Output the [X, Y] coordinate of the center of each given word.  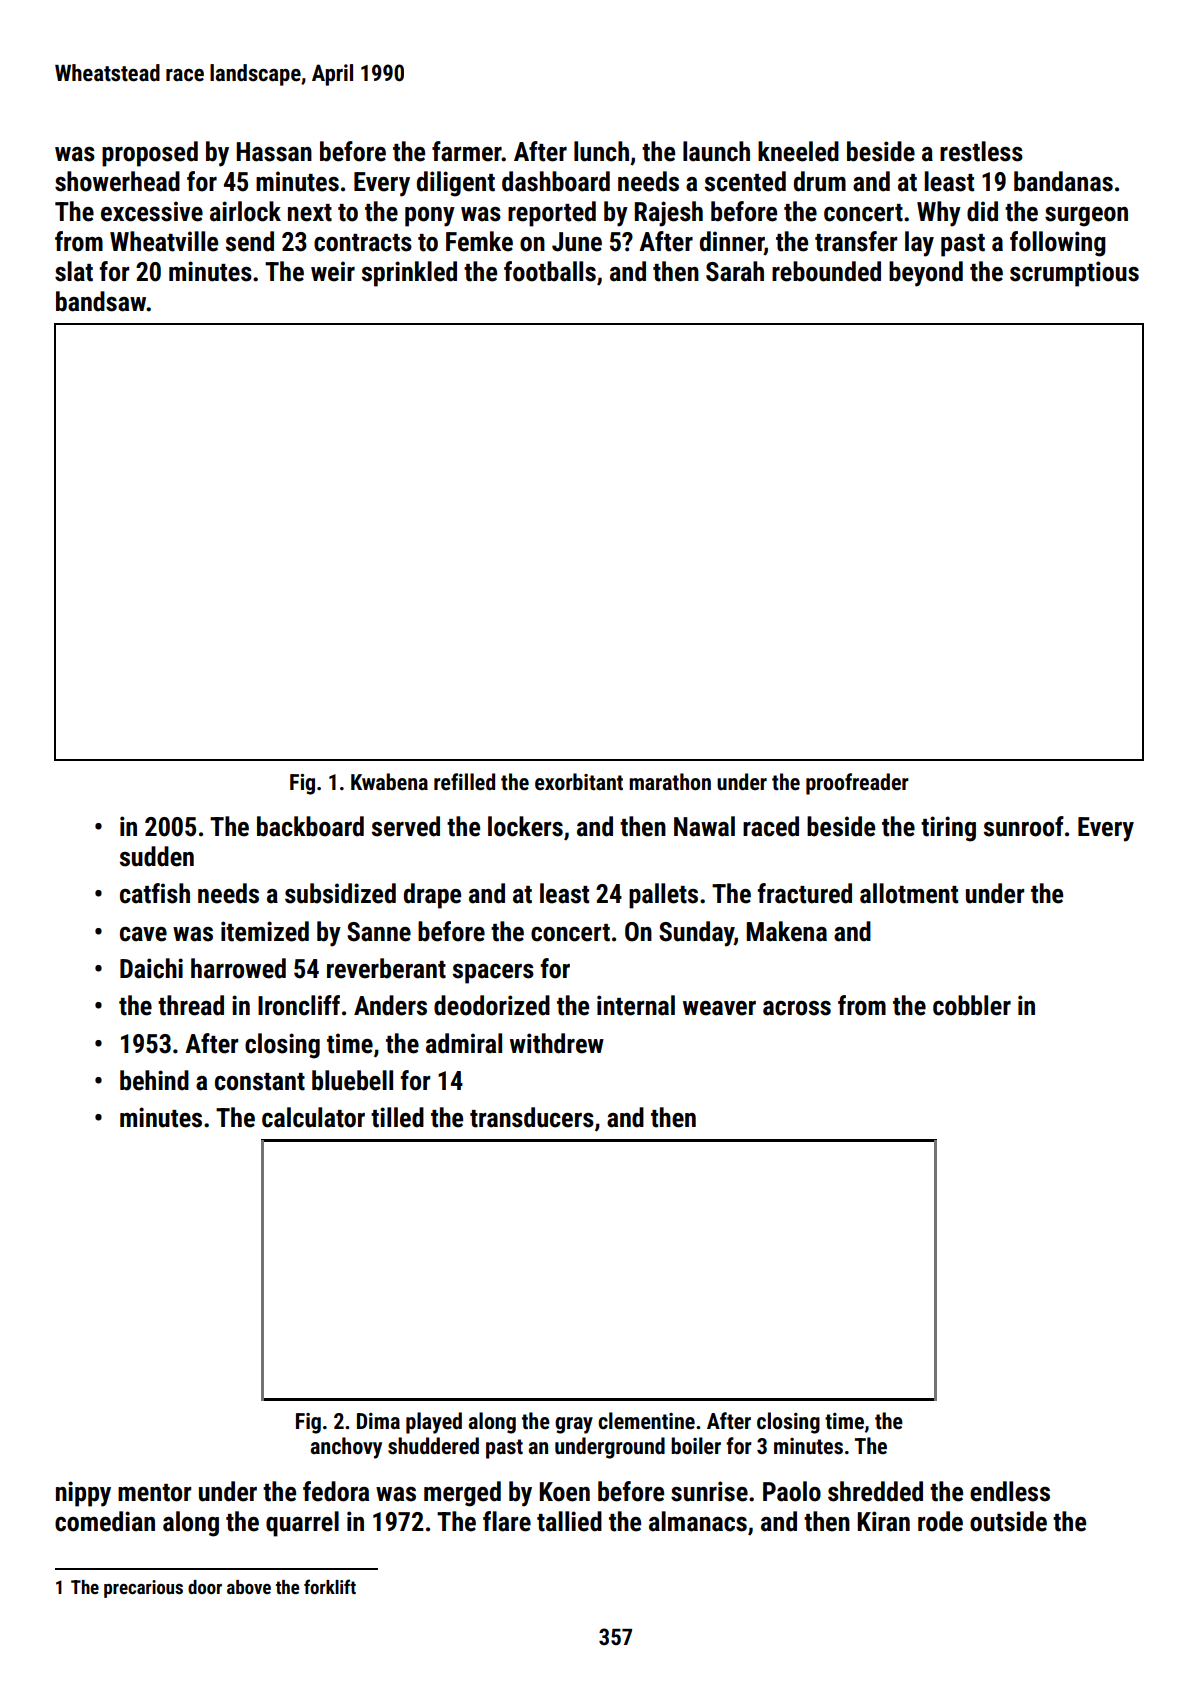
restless [981, 151]
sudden [157, 856]
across [797, 1008]
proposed [150, 154]
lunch [601, 151]
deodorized [492, 1005]
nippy [83, 1494]
